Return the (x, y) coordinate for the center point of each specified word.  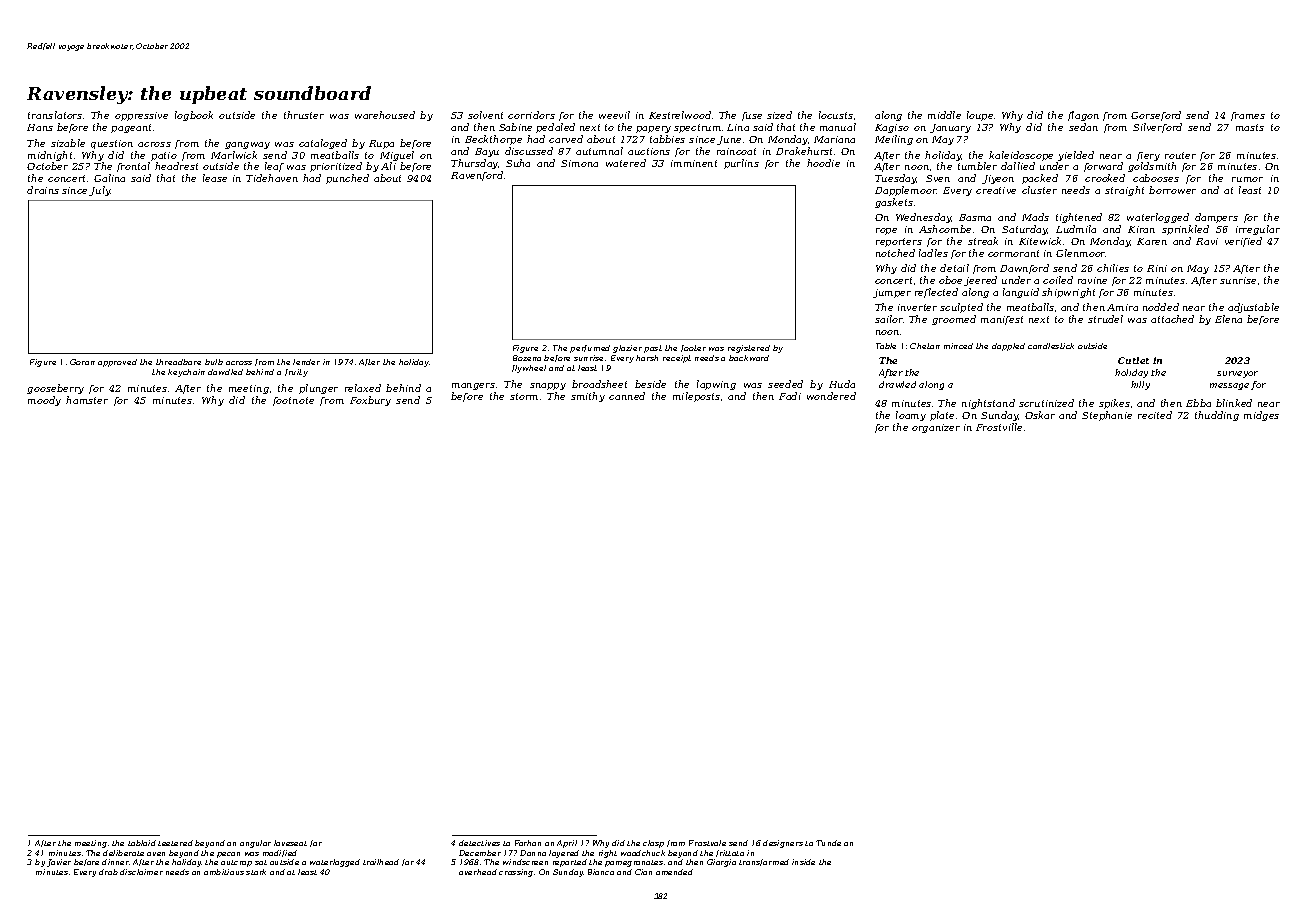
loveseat (290, 843)
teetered (175, 843)
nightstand (988, 404)
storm (524, 396)
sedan (1083, 127)
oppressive (141, 116)
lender (306, 362)
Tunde (828, 843)
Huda (842, 384)
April (567, 844)
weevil (614, 115)
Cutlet (1133, 360)
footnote (293, 401)
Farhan (528, 843)
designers (783, 844)
